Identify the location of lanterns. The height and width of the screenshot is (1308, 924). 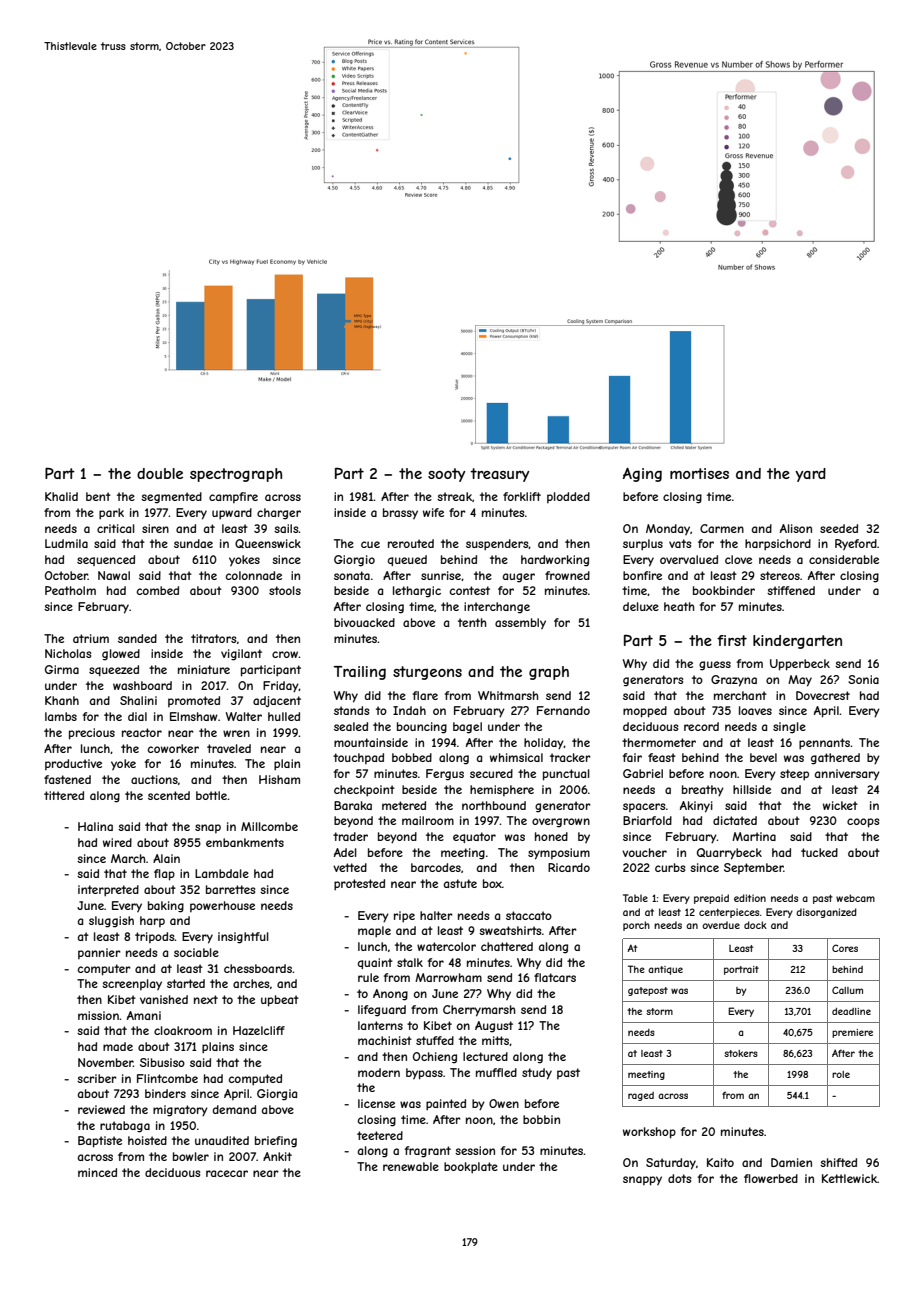
(380, 1025).
